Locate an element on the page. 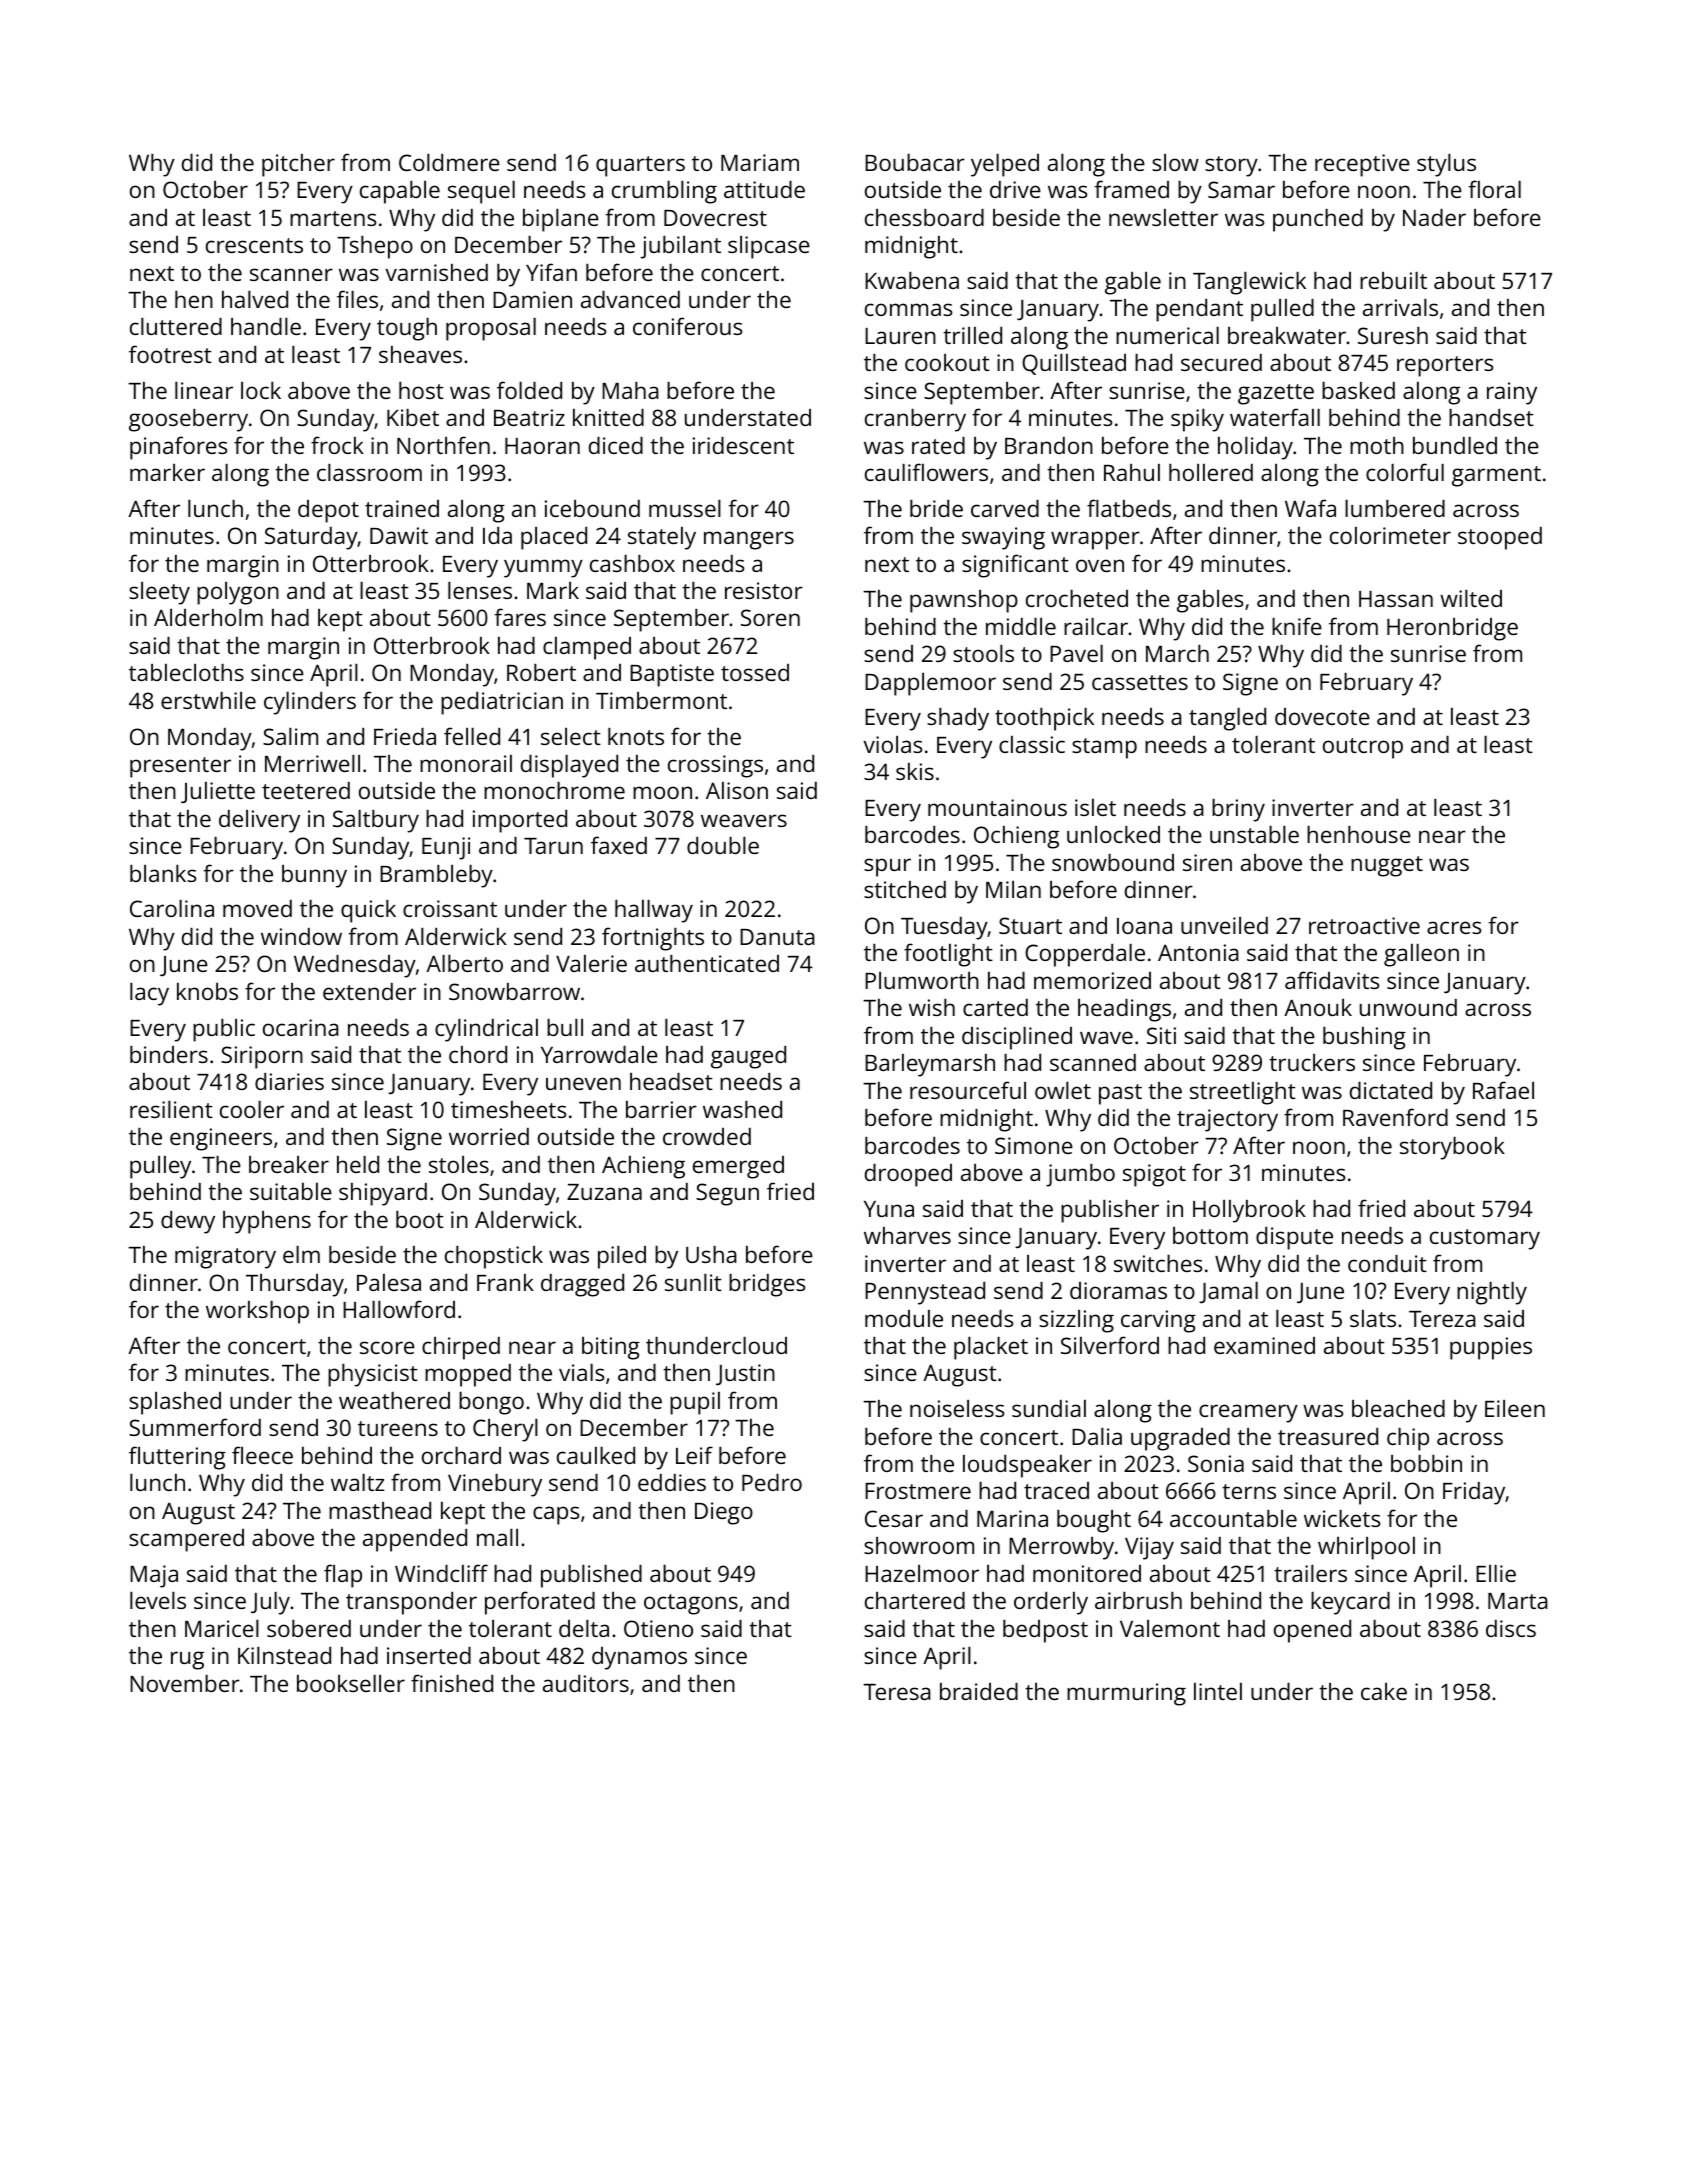  chip is located at coordinates (1408, 1439).
